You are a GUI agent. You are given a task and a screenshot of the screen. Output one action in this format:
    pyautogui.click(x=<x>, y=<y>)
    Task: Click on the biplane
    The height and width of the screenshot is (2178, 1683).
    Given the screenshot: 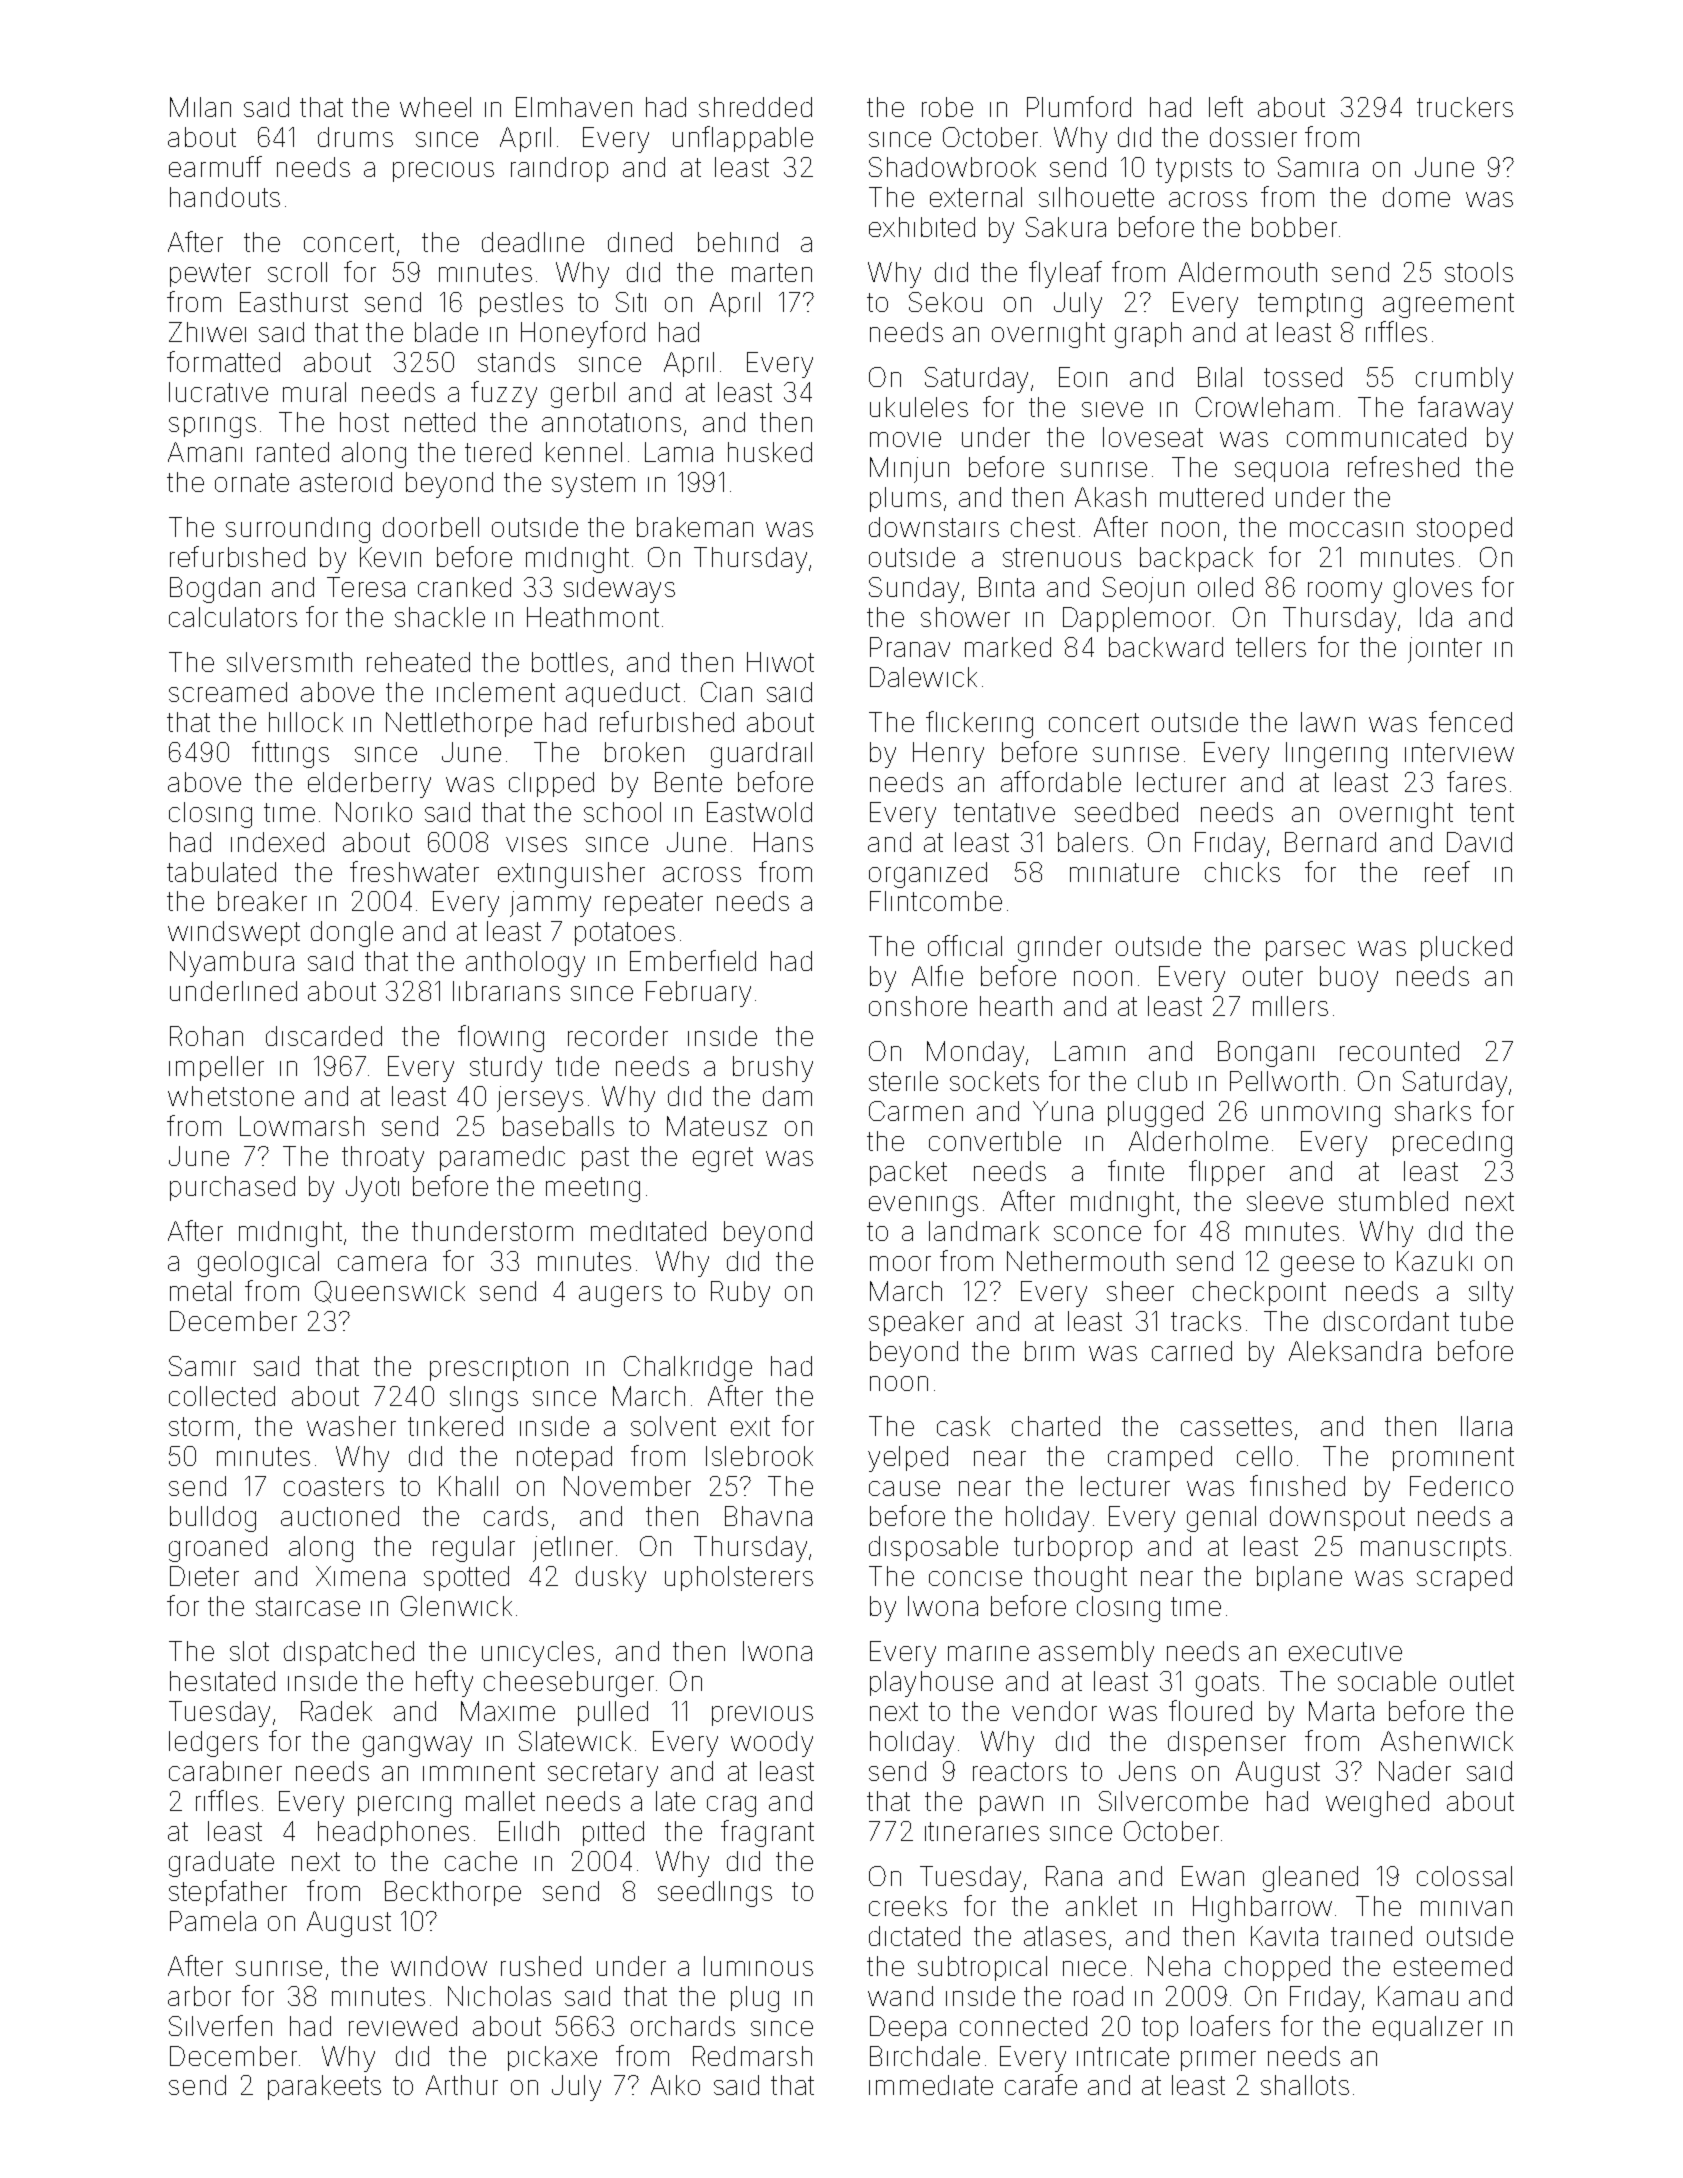 What is the action you would take?
    pyautogui.click(x=1299, y=1578)
